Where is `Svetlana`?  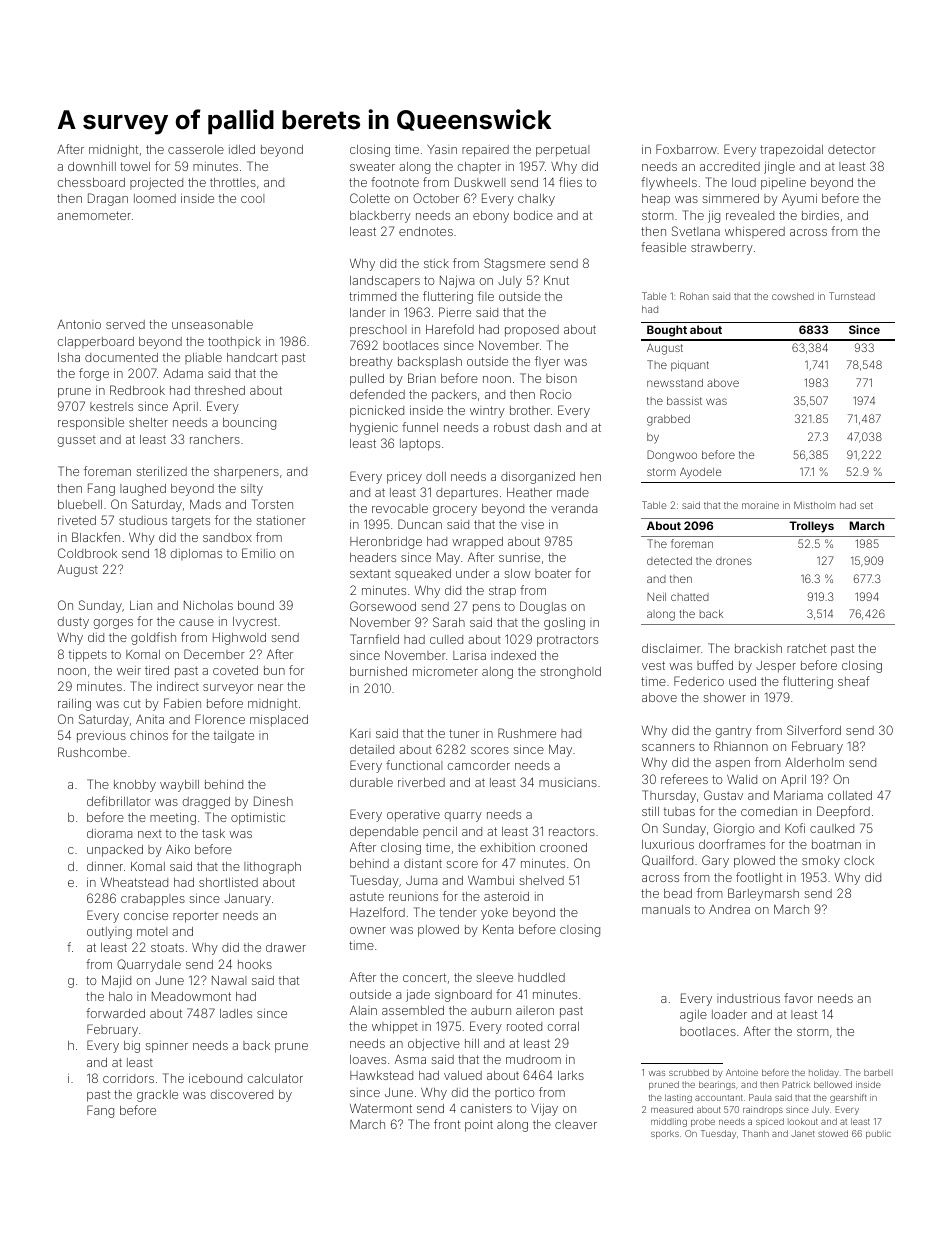 Svetlana is located at coordinates (696, 231).
